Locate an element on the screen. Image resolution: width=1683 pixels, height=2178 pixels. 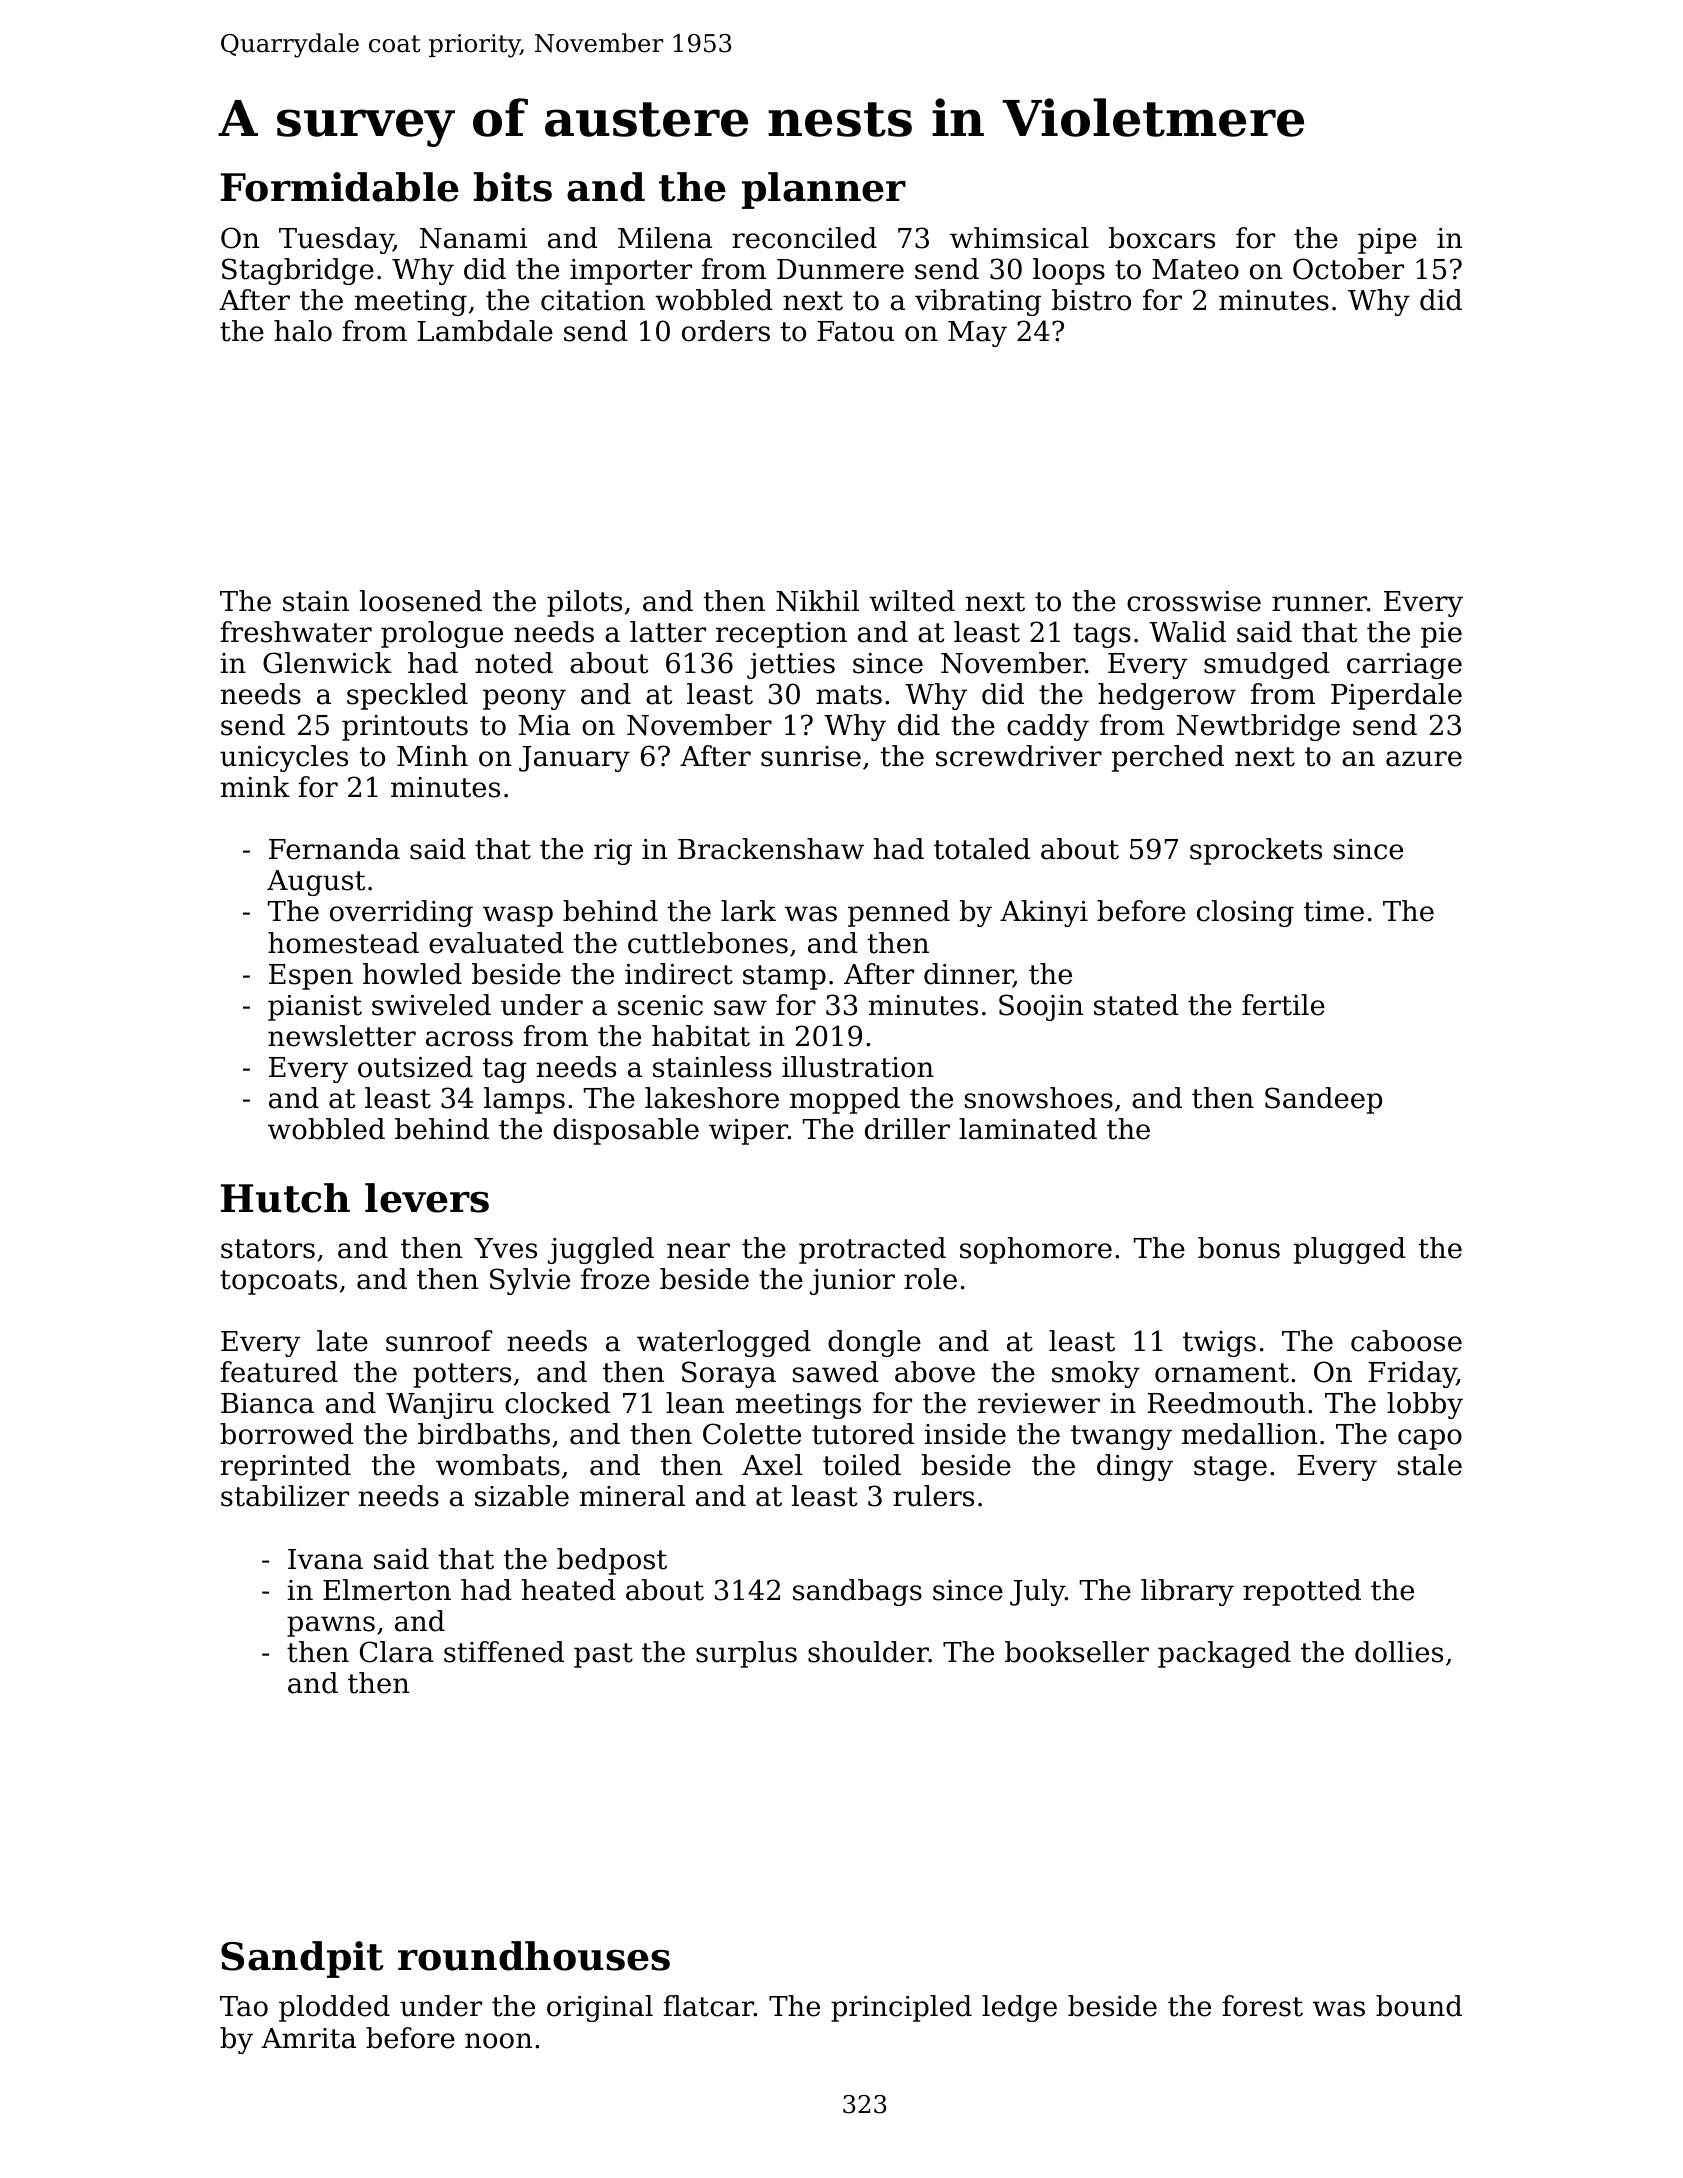
penned is located at coordinates (899, 913).
